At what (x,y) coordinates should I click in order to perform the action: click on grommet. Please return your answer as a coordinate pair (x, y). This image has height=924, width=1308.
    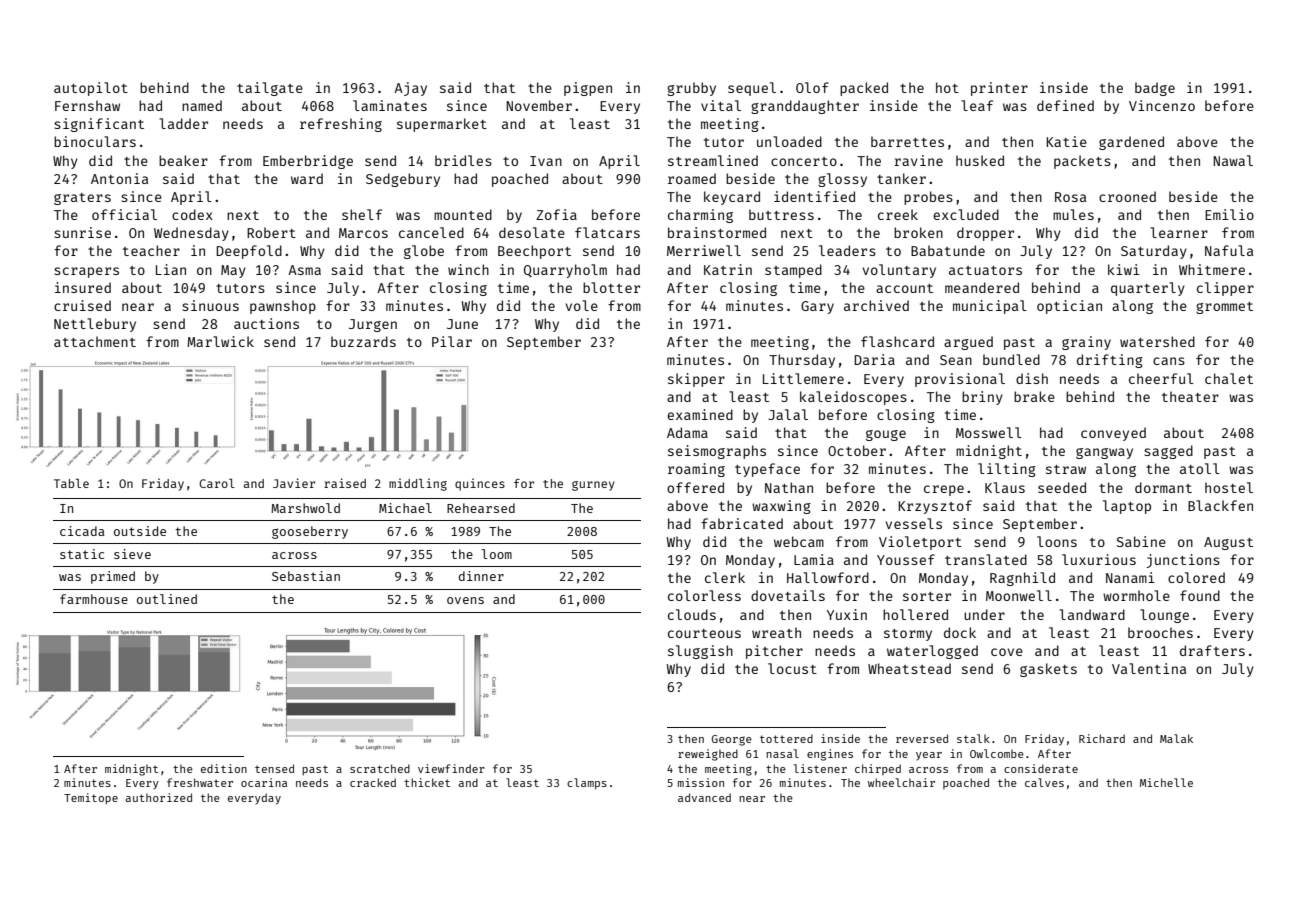
    Looking at the image, I should click on (1224, 308).
